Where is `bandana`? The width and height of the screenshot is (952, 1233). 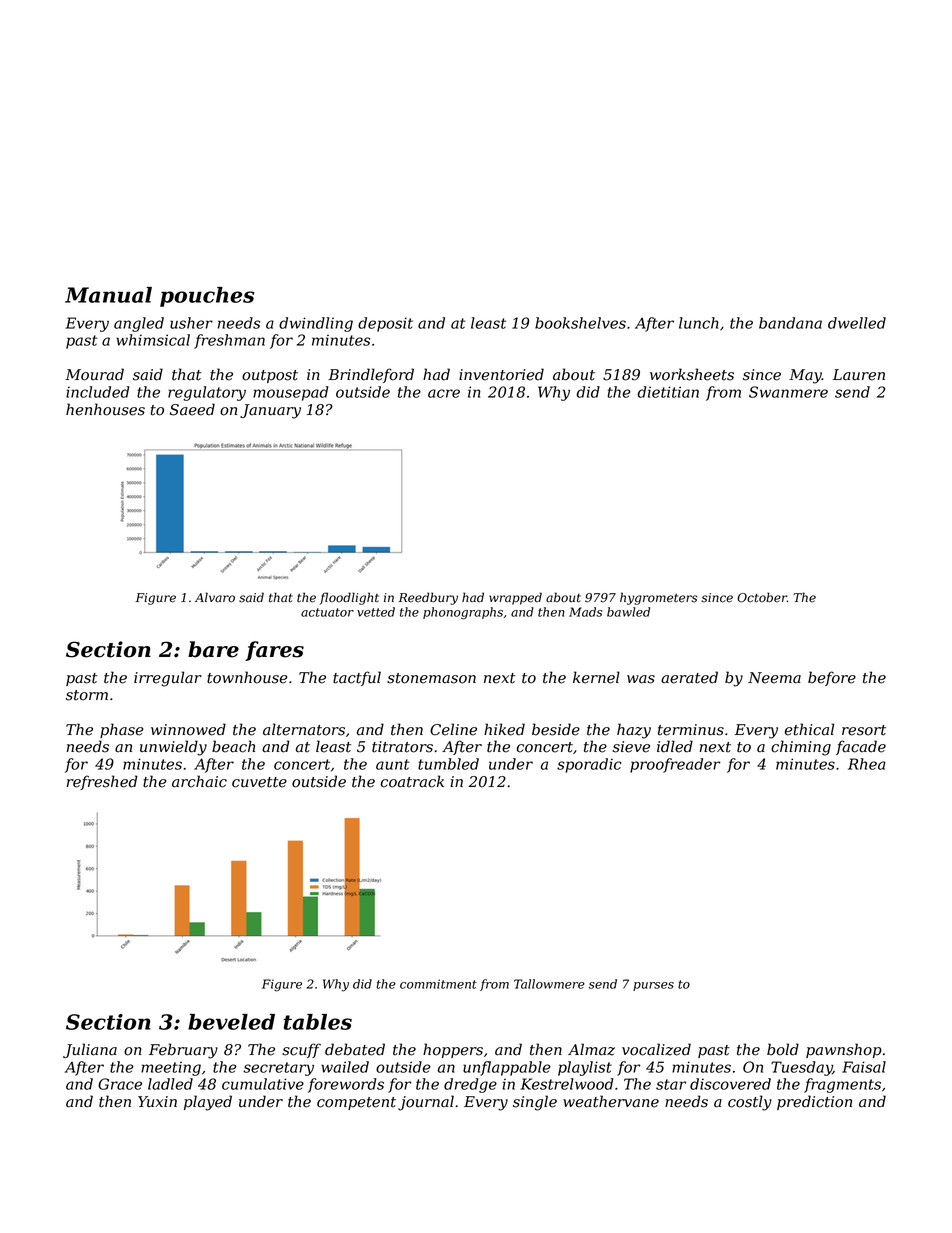 bandana is located at coordinates (790, 323).
